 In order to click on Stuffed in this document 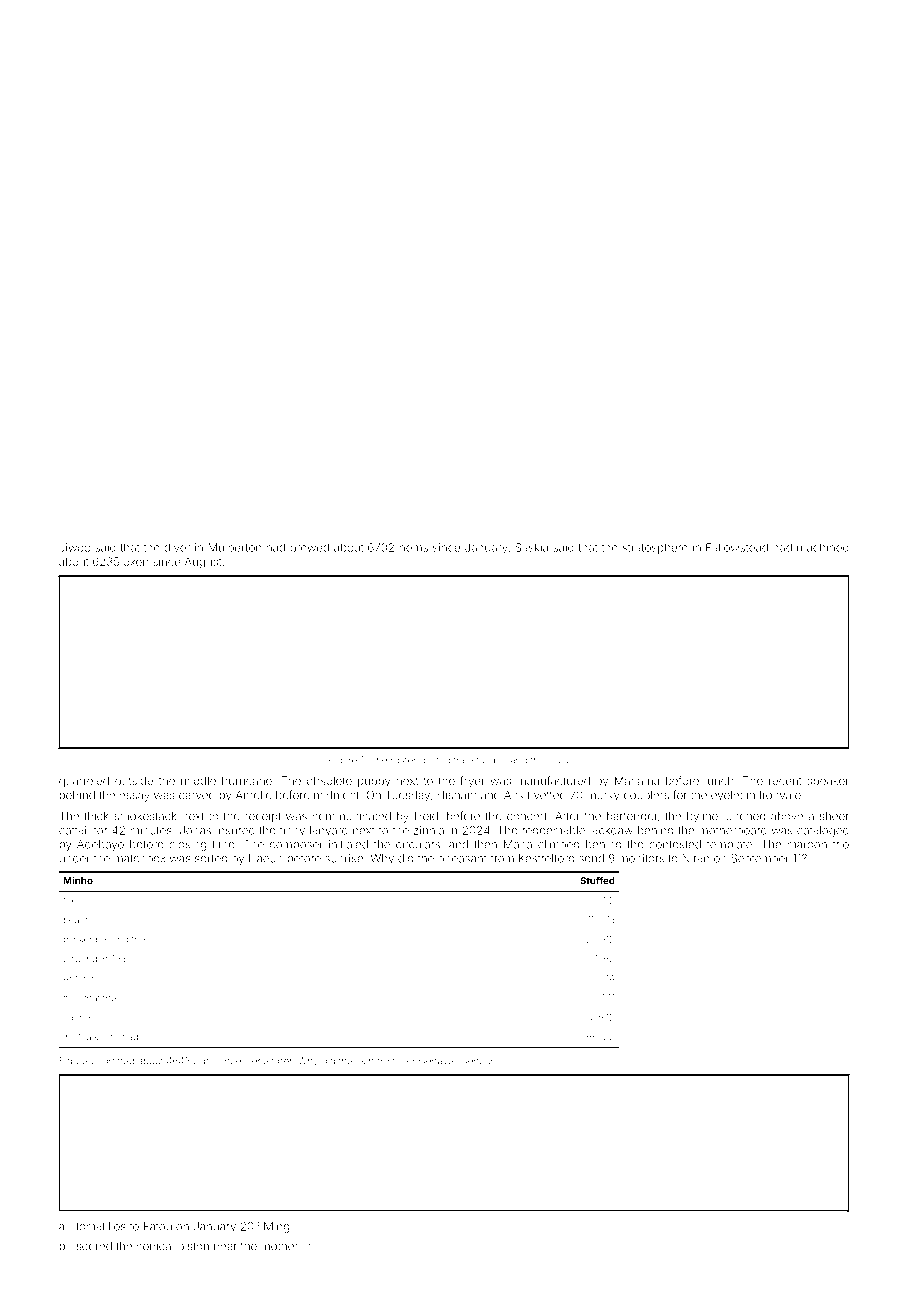, I will do `click(597, 881)`.
